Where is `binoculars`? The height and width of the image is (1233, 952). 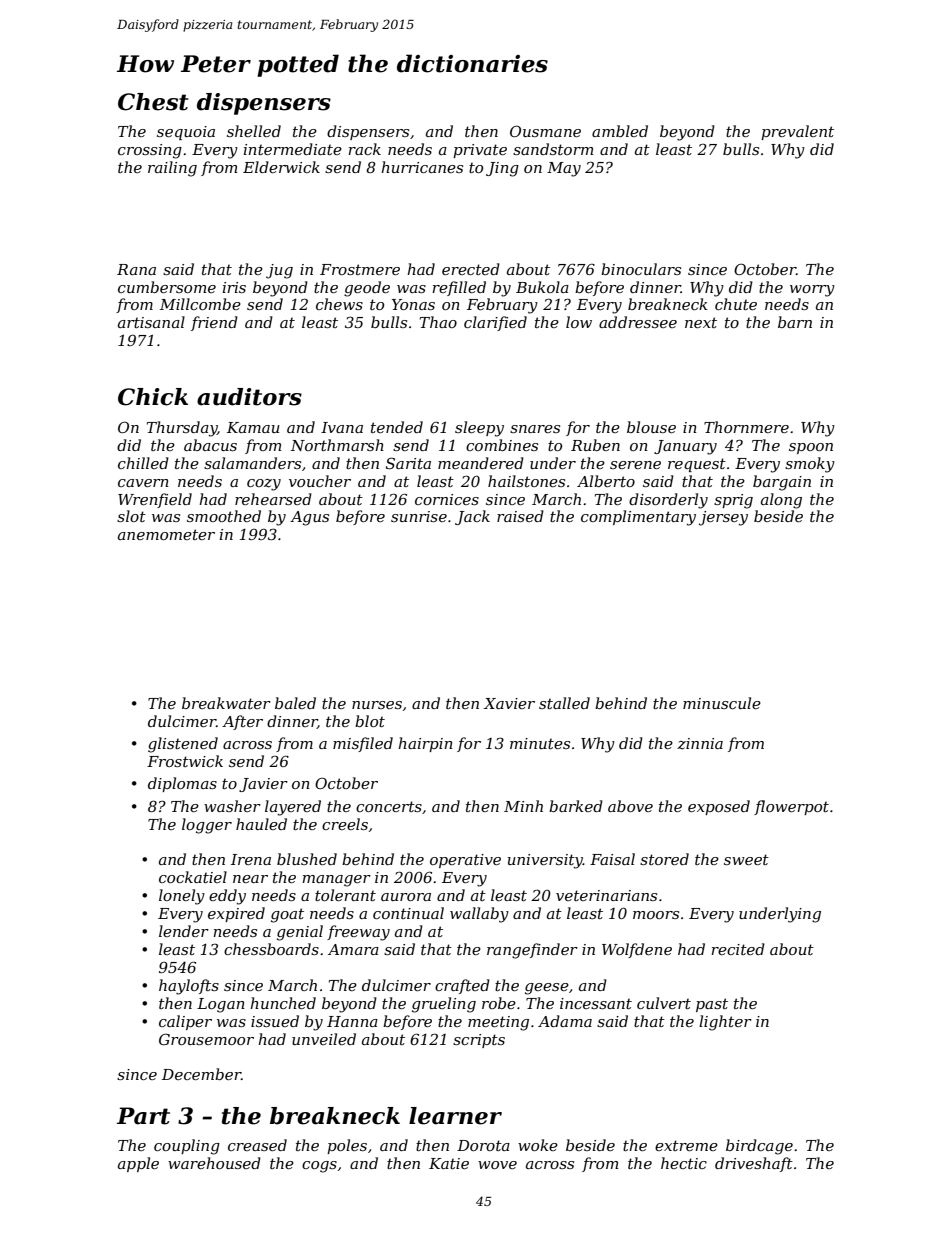
binoculars is located at coordinates (641, 269).
